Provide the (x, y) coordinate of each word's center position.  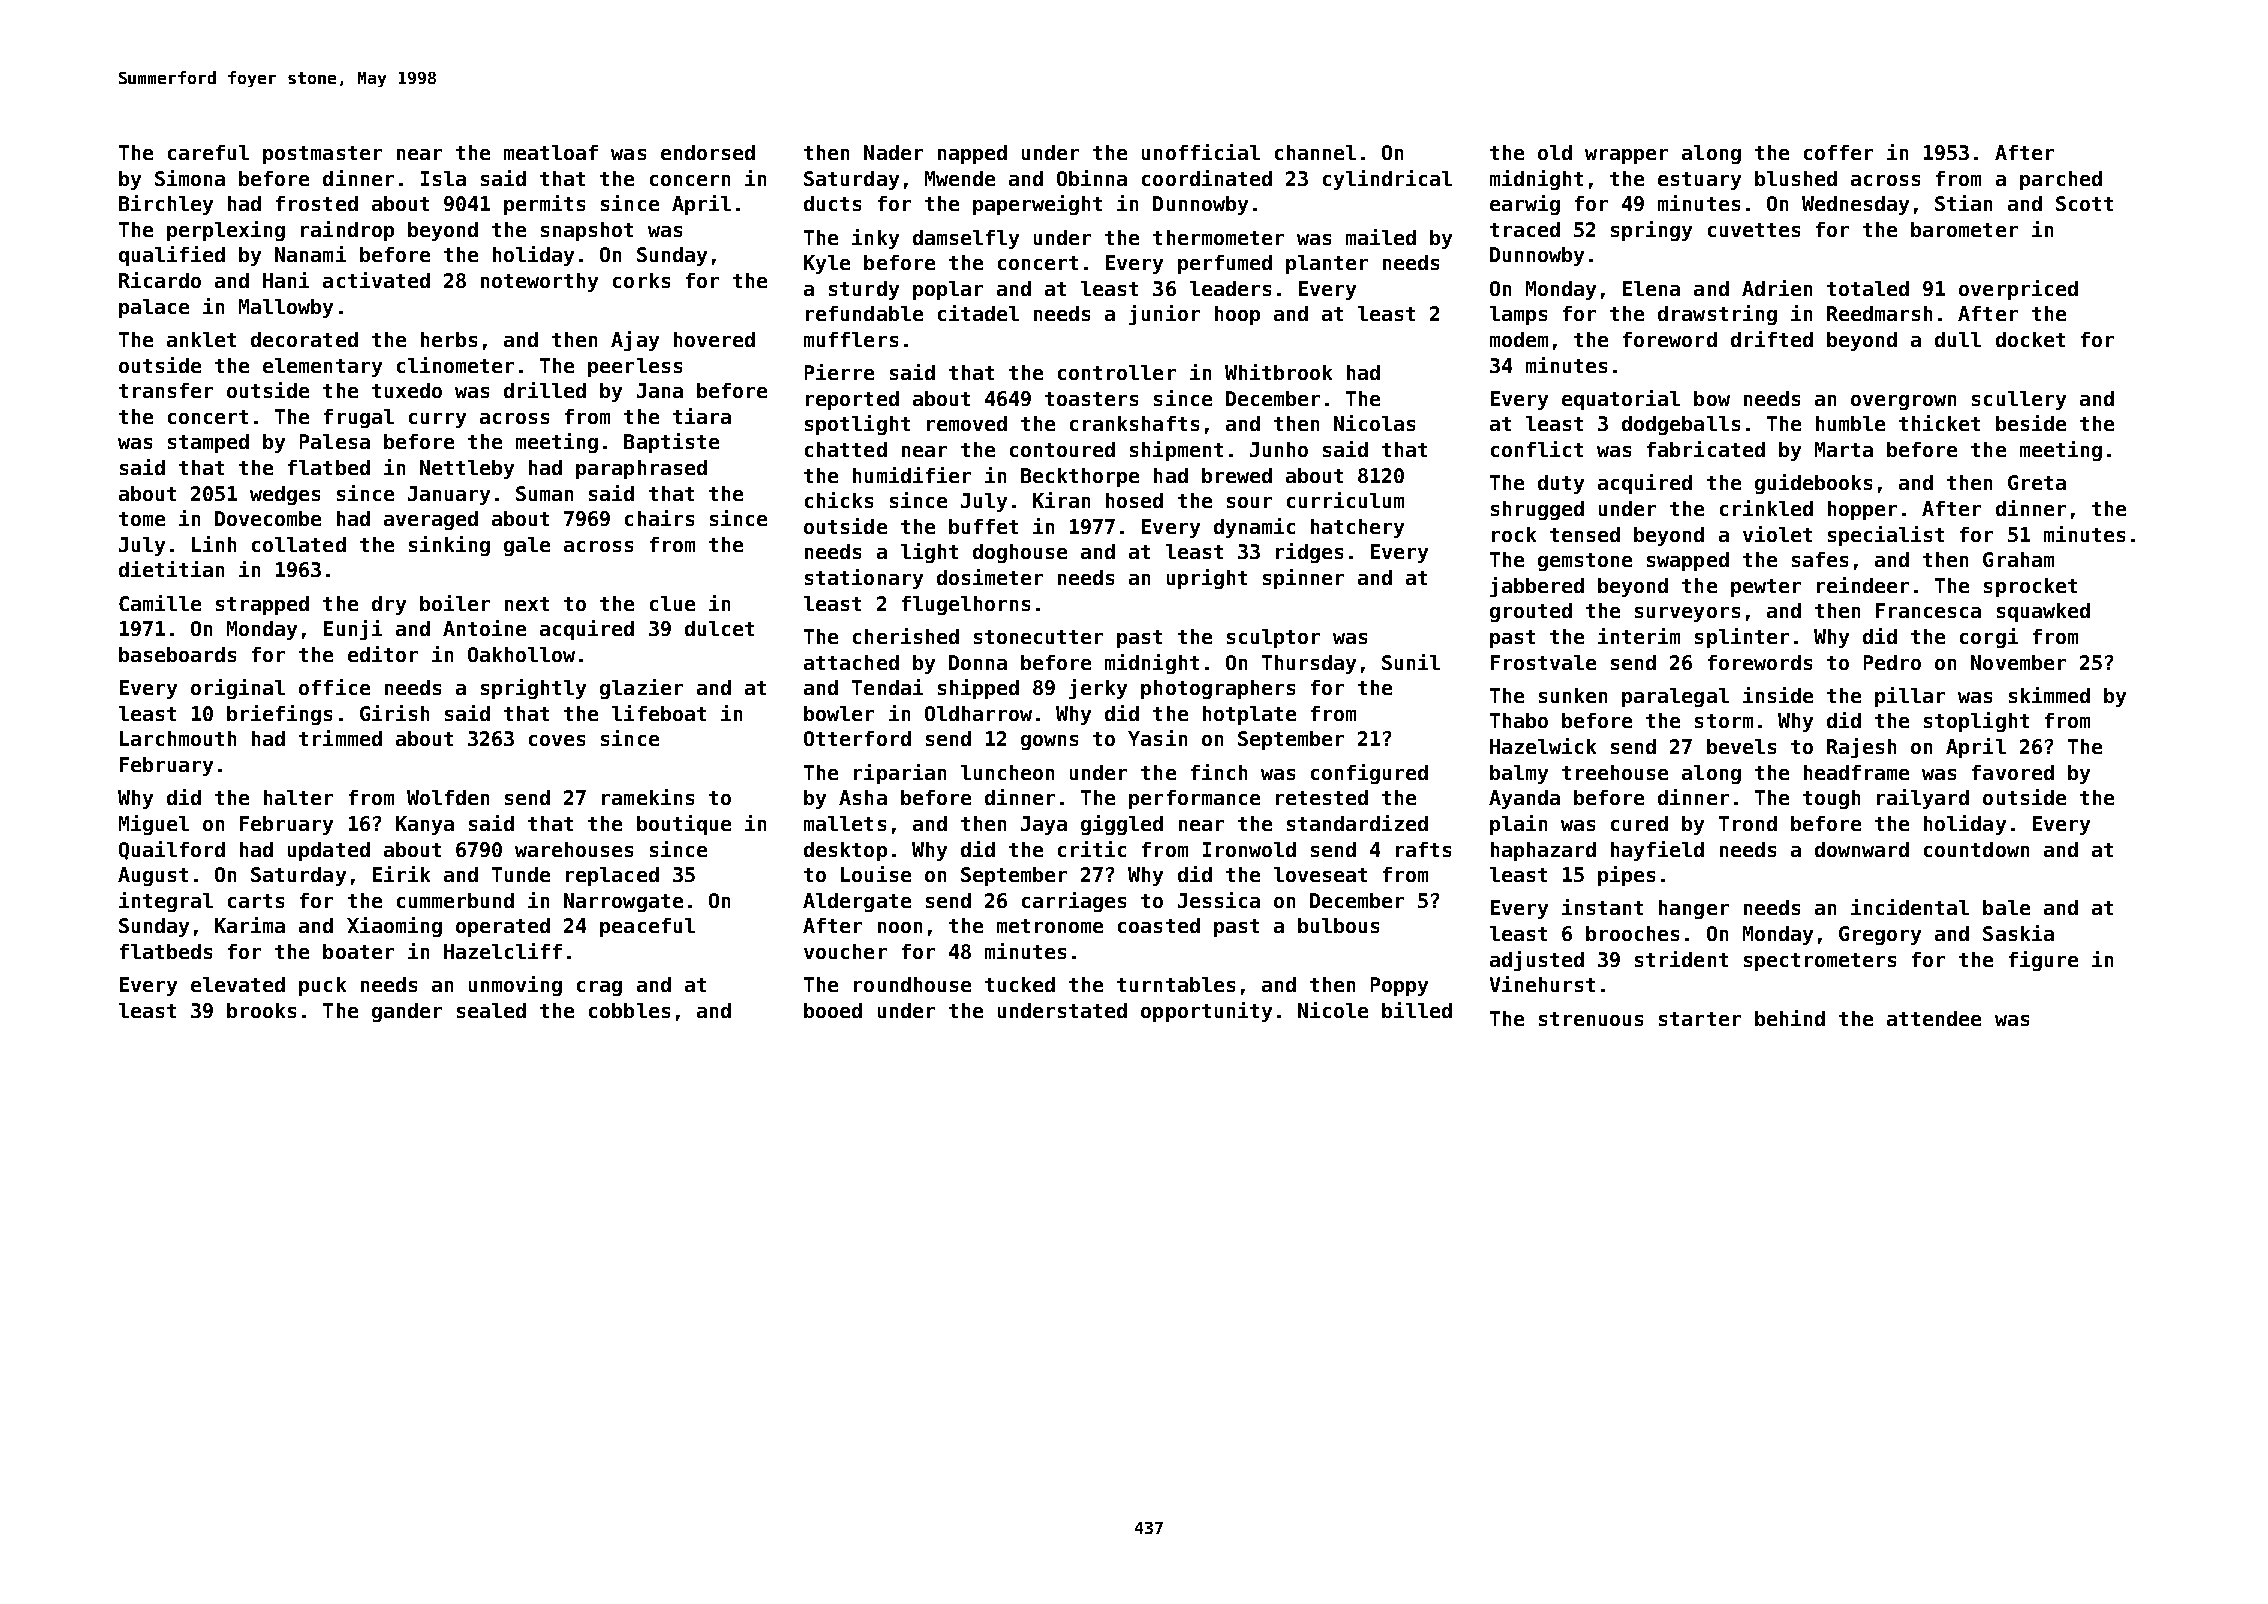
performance (1194, 799)
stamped (208, 443)
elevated (238, 984)
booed (833, 1010)
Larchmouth (178, 738)
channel (1315, 152)
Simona (190, 178)
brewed (1237, 475)
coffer (1838, 152)
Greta (2037, 482)
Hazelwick (1543, 746)
